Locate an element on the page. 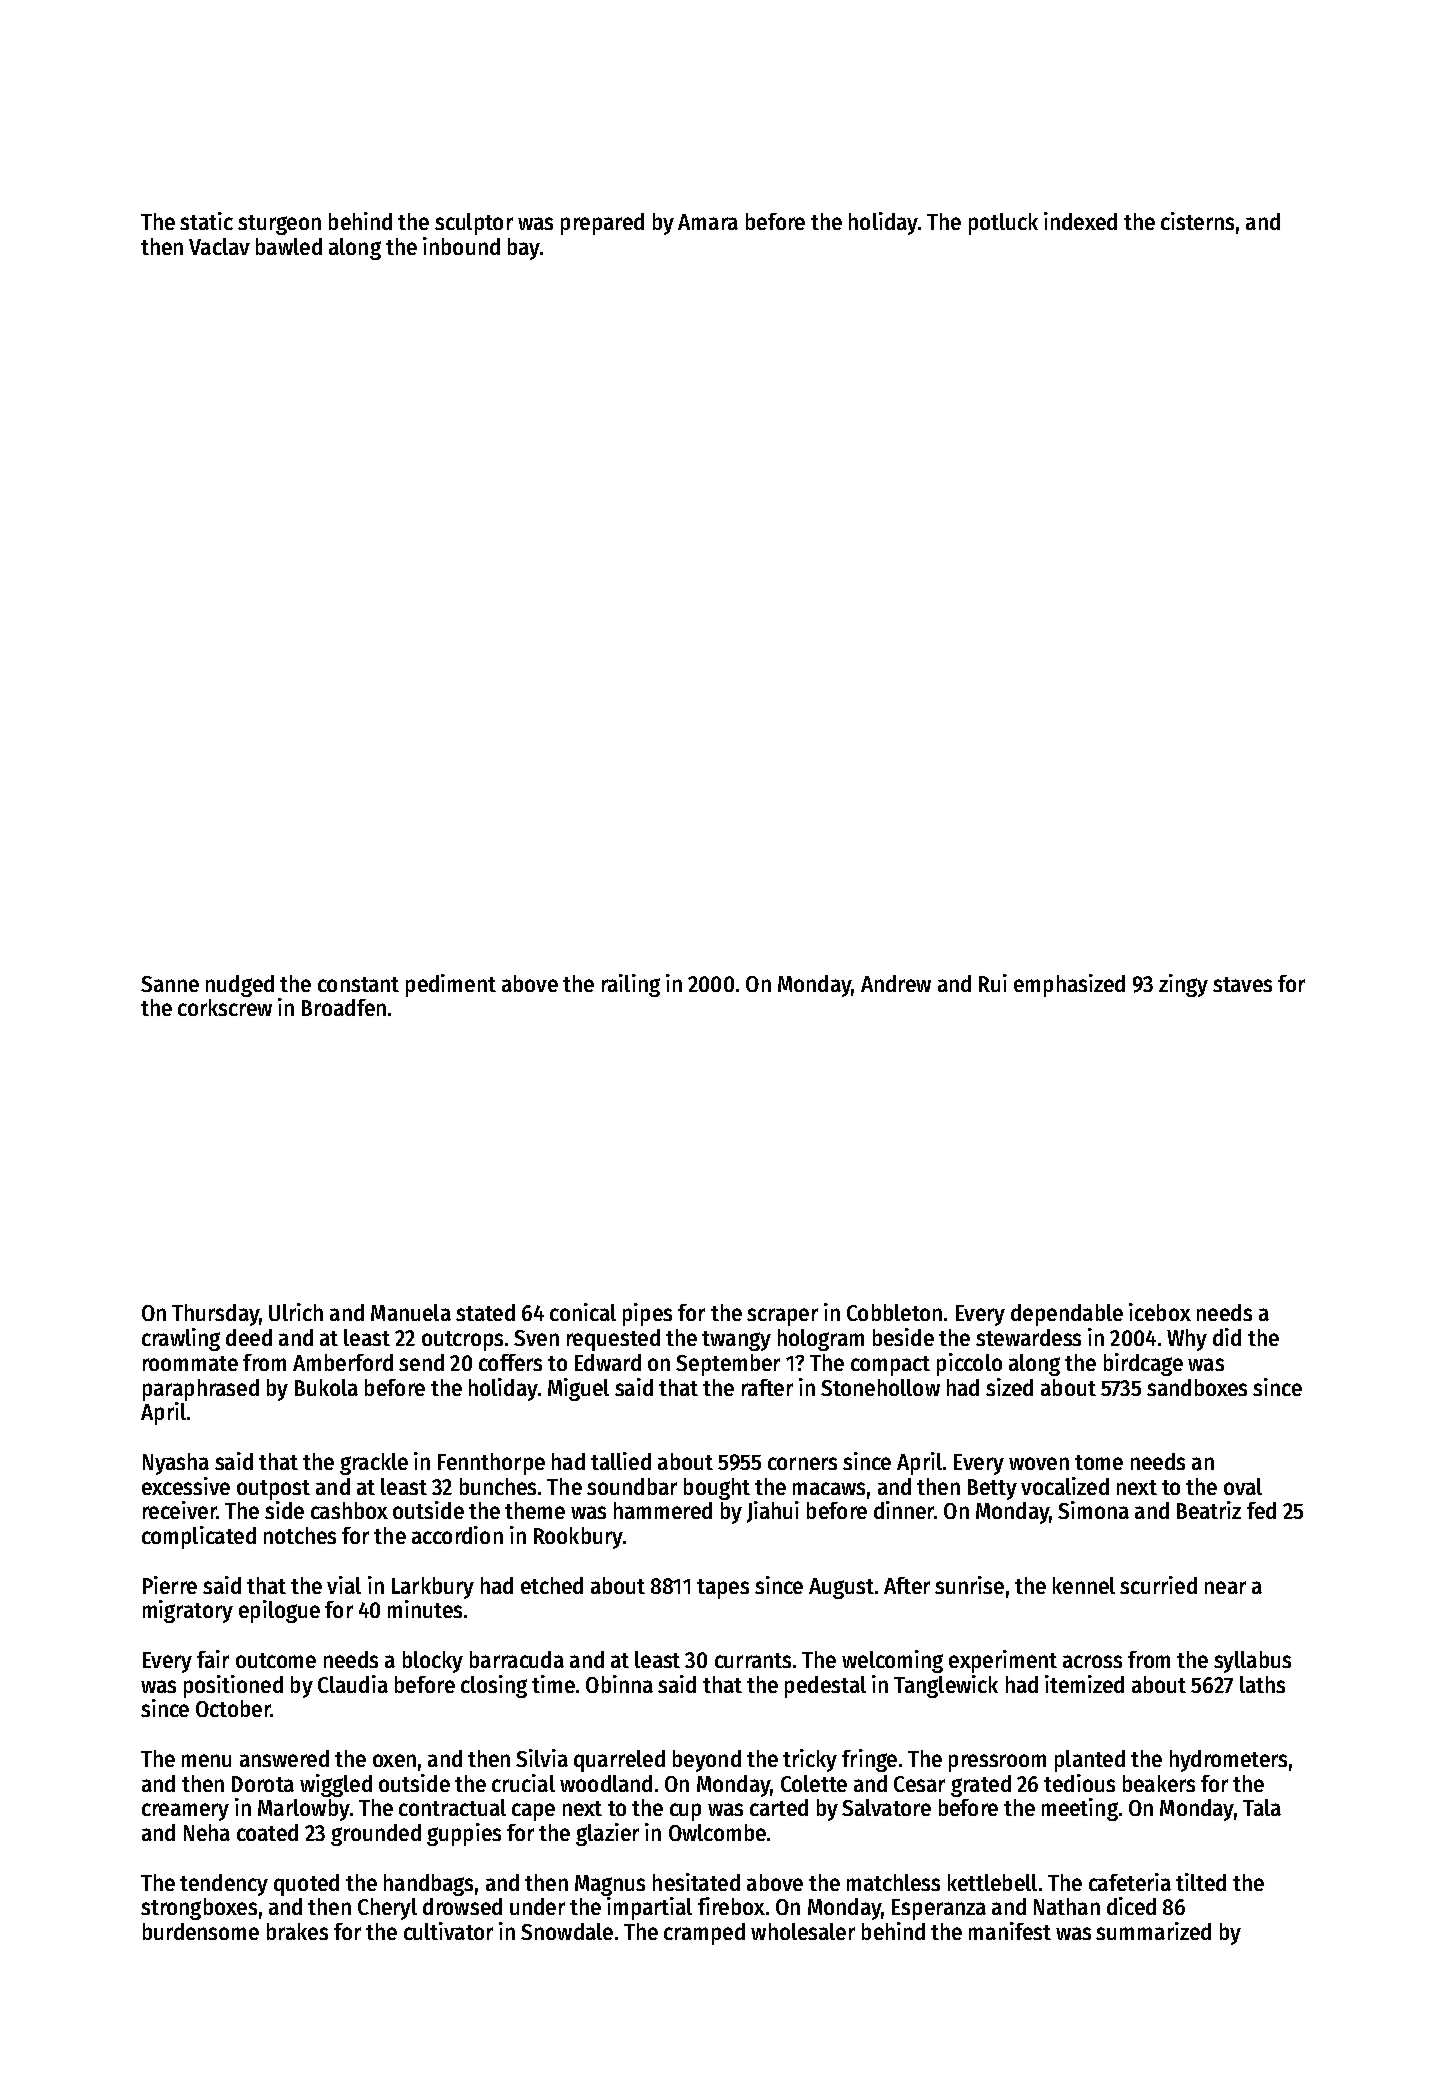 Image resolution: width=1450 pixels, height=2100 pixels. Dorota is located at coordinates (263, 1784).
